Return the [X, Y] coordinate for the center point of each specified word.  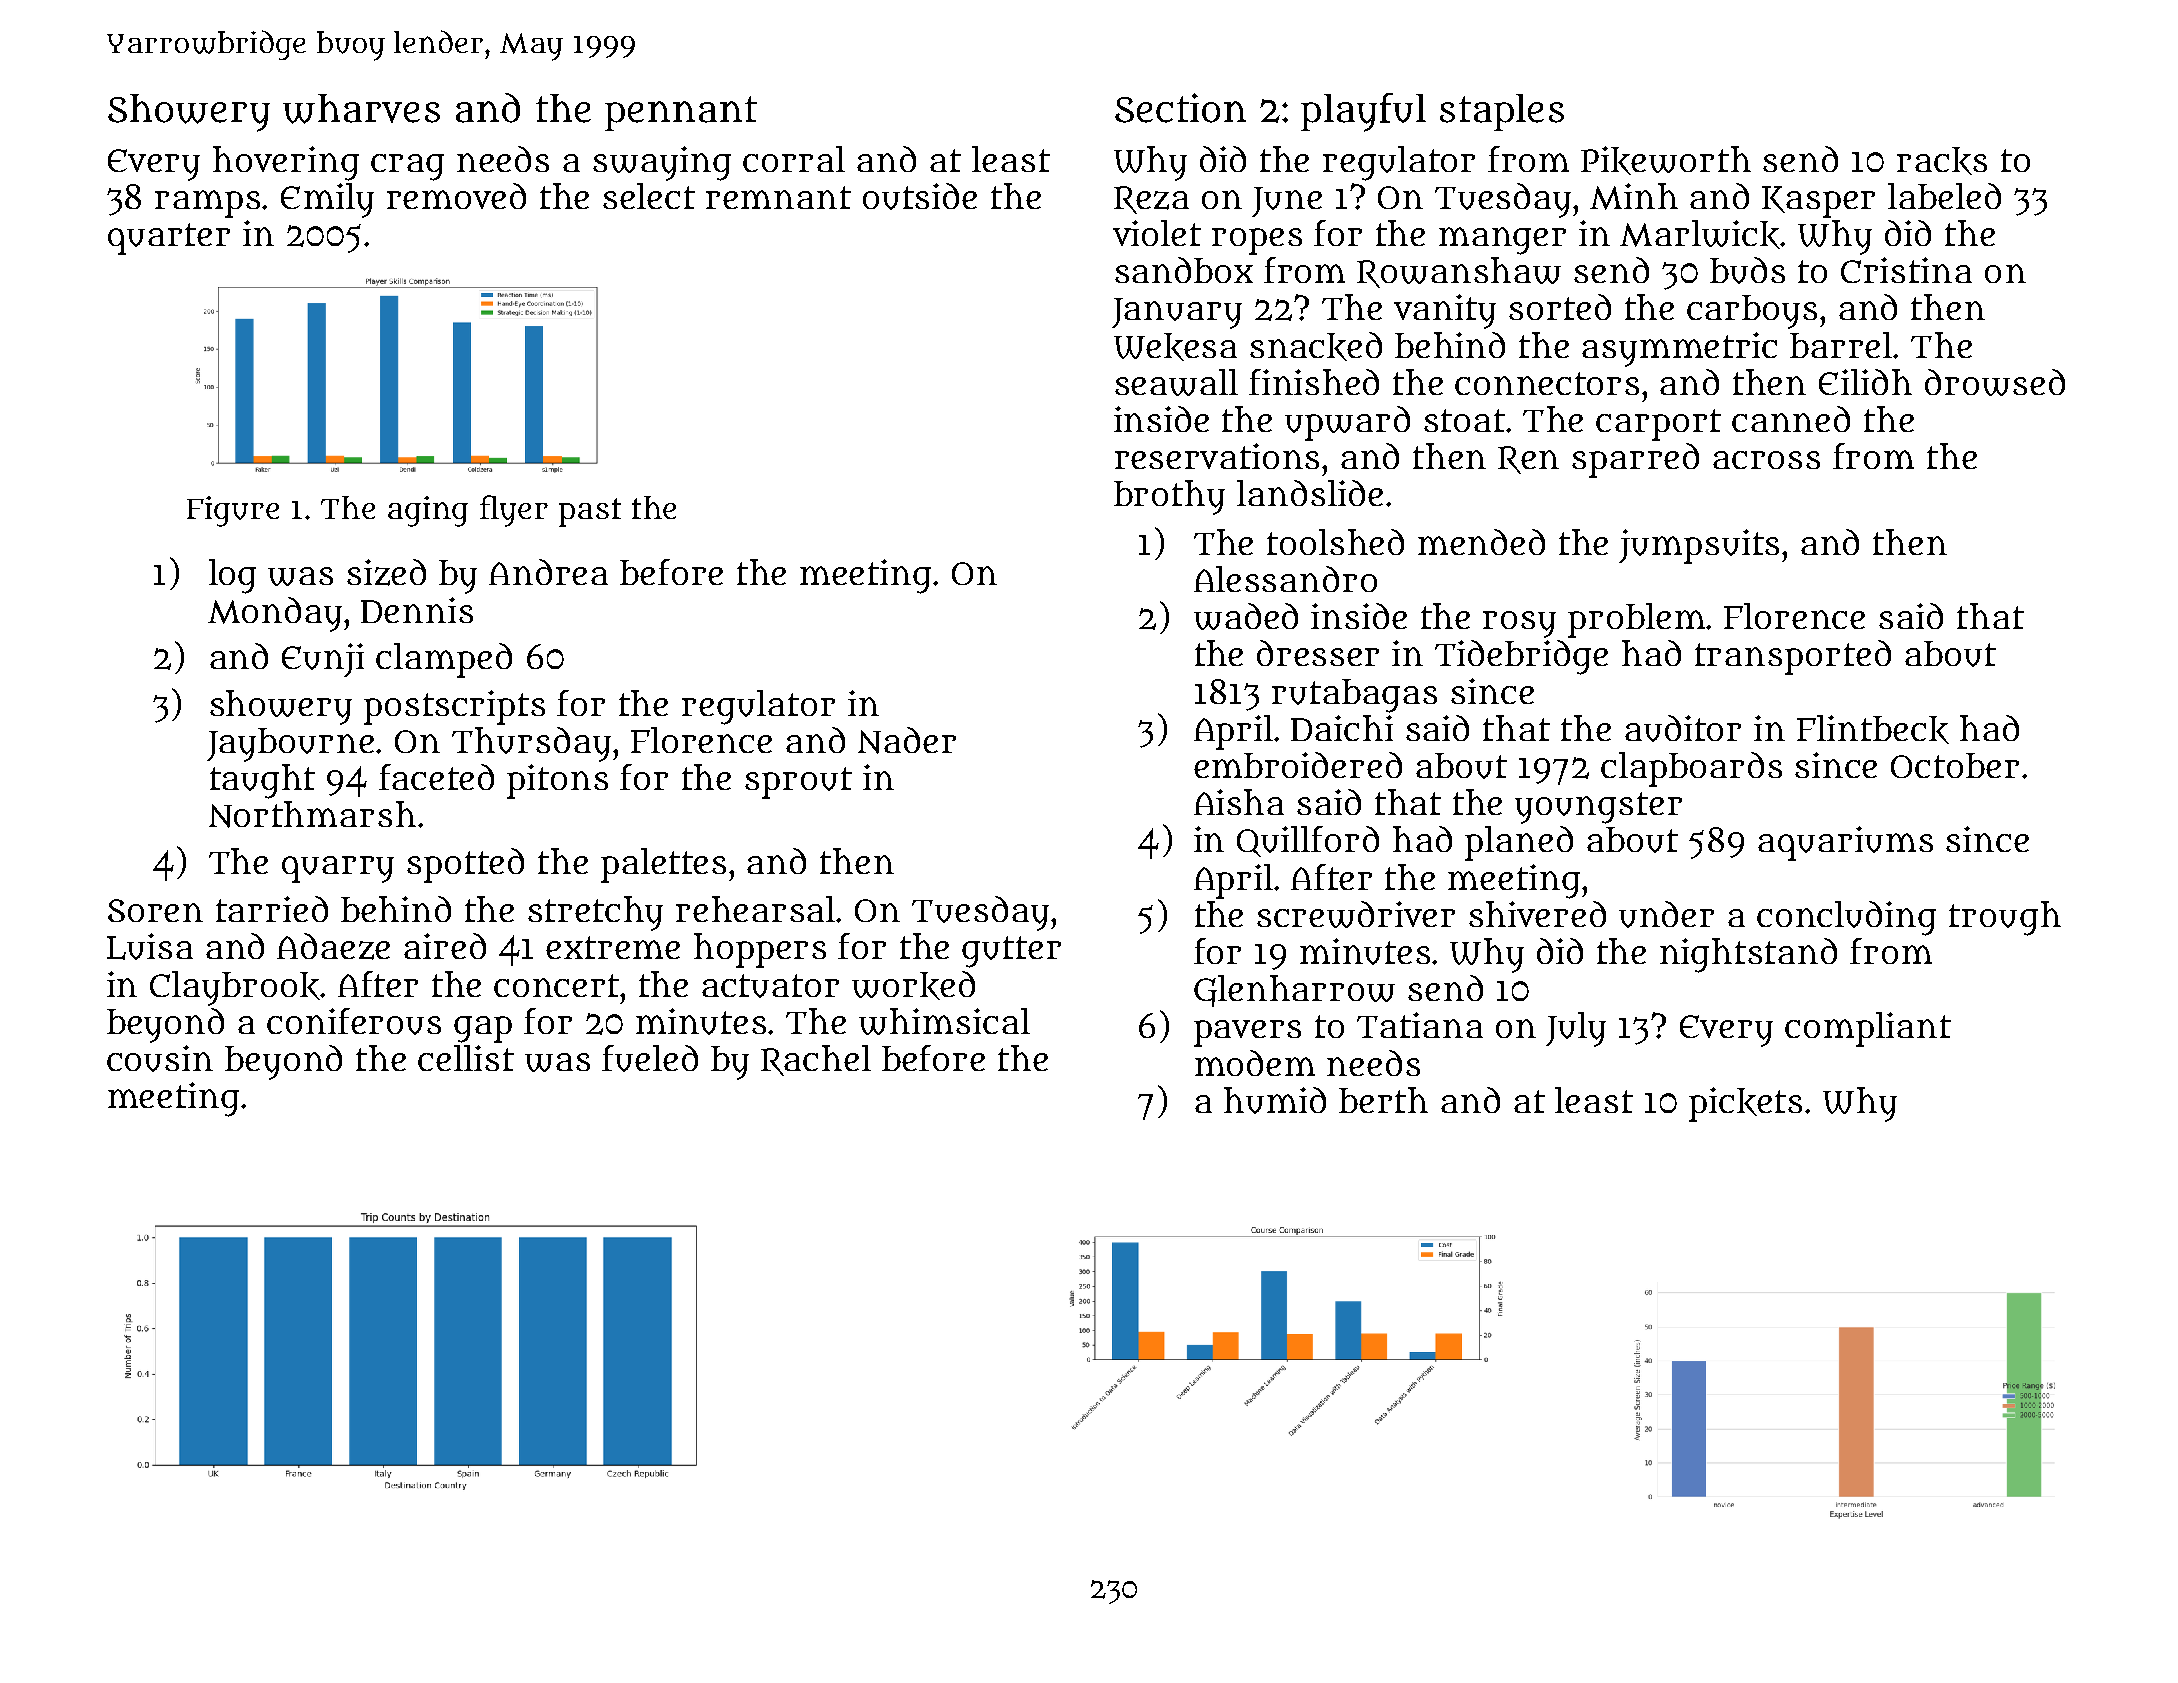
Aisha [1239, 802]
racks [1942, 161]
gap [483, 1029]
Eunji [323, 660]
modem [1255, 1063]
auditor [1683, 728]
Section [1180, 108]
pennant [681, 113]
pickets [1745, 1104]
